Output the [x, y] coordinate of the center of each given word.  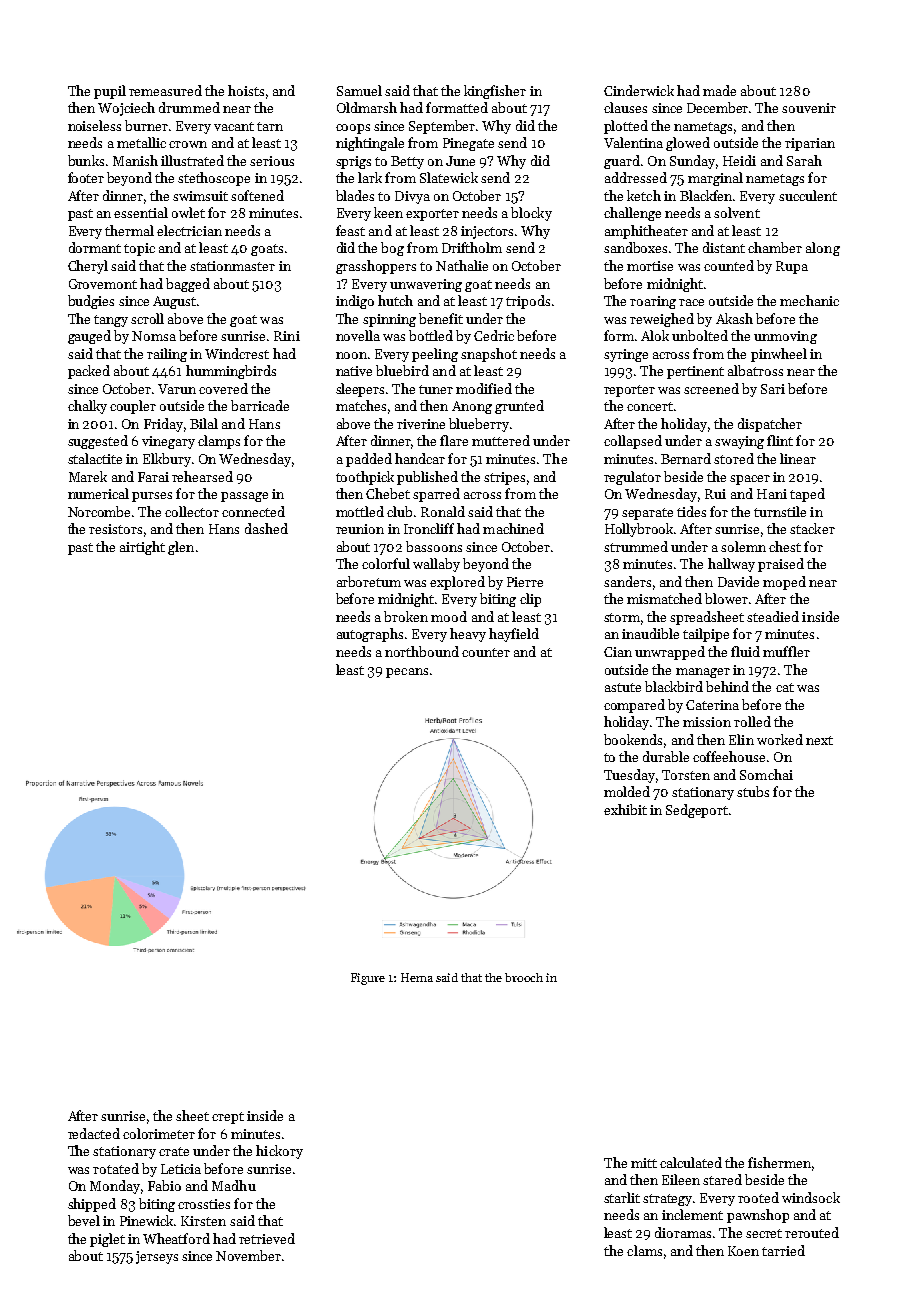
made [719, 90]
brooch [524, 977]
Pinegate [468, 144]
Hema [417, 977]
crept [228, 1118]
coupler [133, 407]
